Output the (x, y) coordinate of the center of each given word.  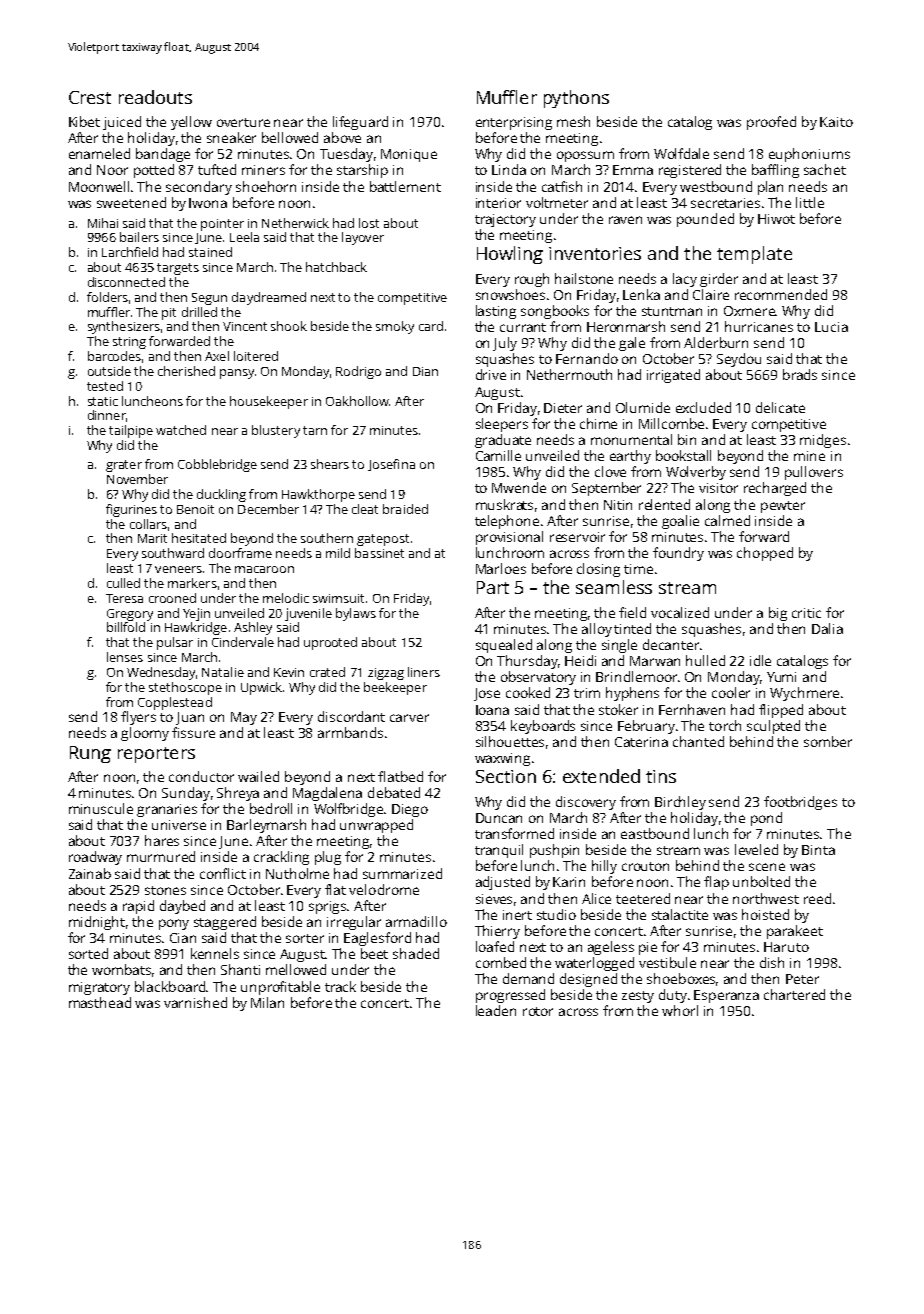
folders (107, 297)
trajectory (505, 220)
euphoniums (809, 155)
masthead (100, 1002)
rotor (538, 1011)
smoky (395, 327)
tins (661, 776)
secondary (199, 188)
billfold (126, 627)
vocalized (680, 612)
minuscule (101, 808)
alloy (597, 630)
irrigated (673, 376)
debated (394, 792)
